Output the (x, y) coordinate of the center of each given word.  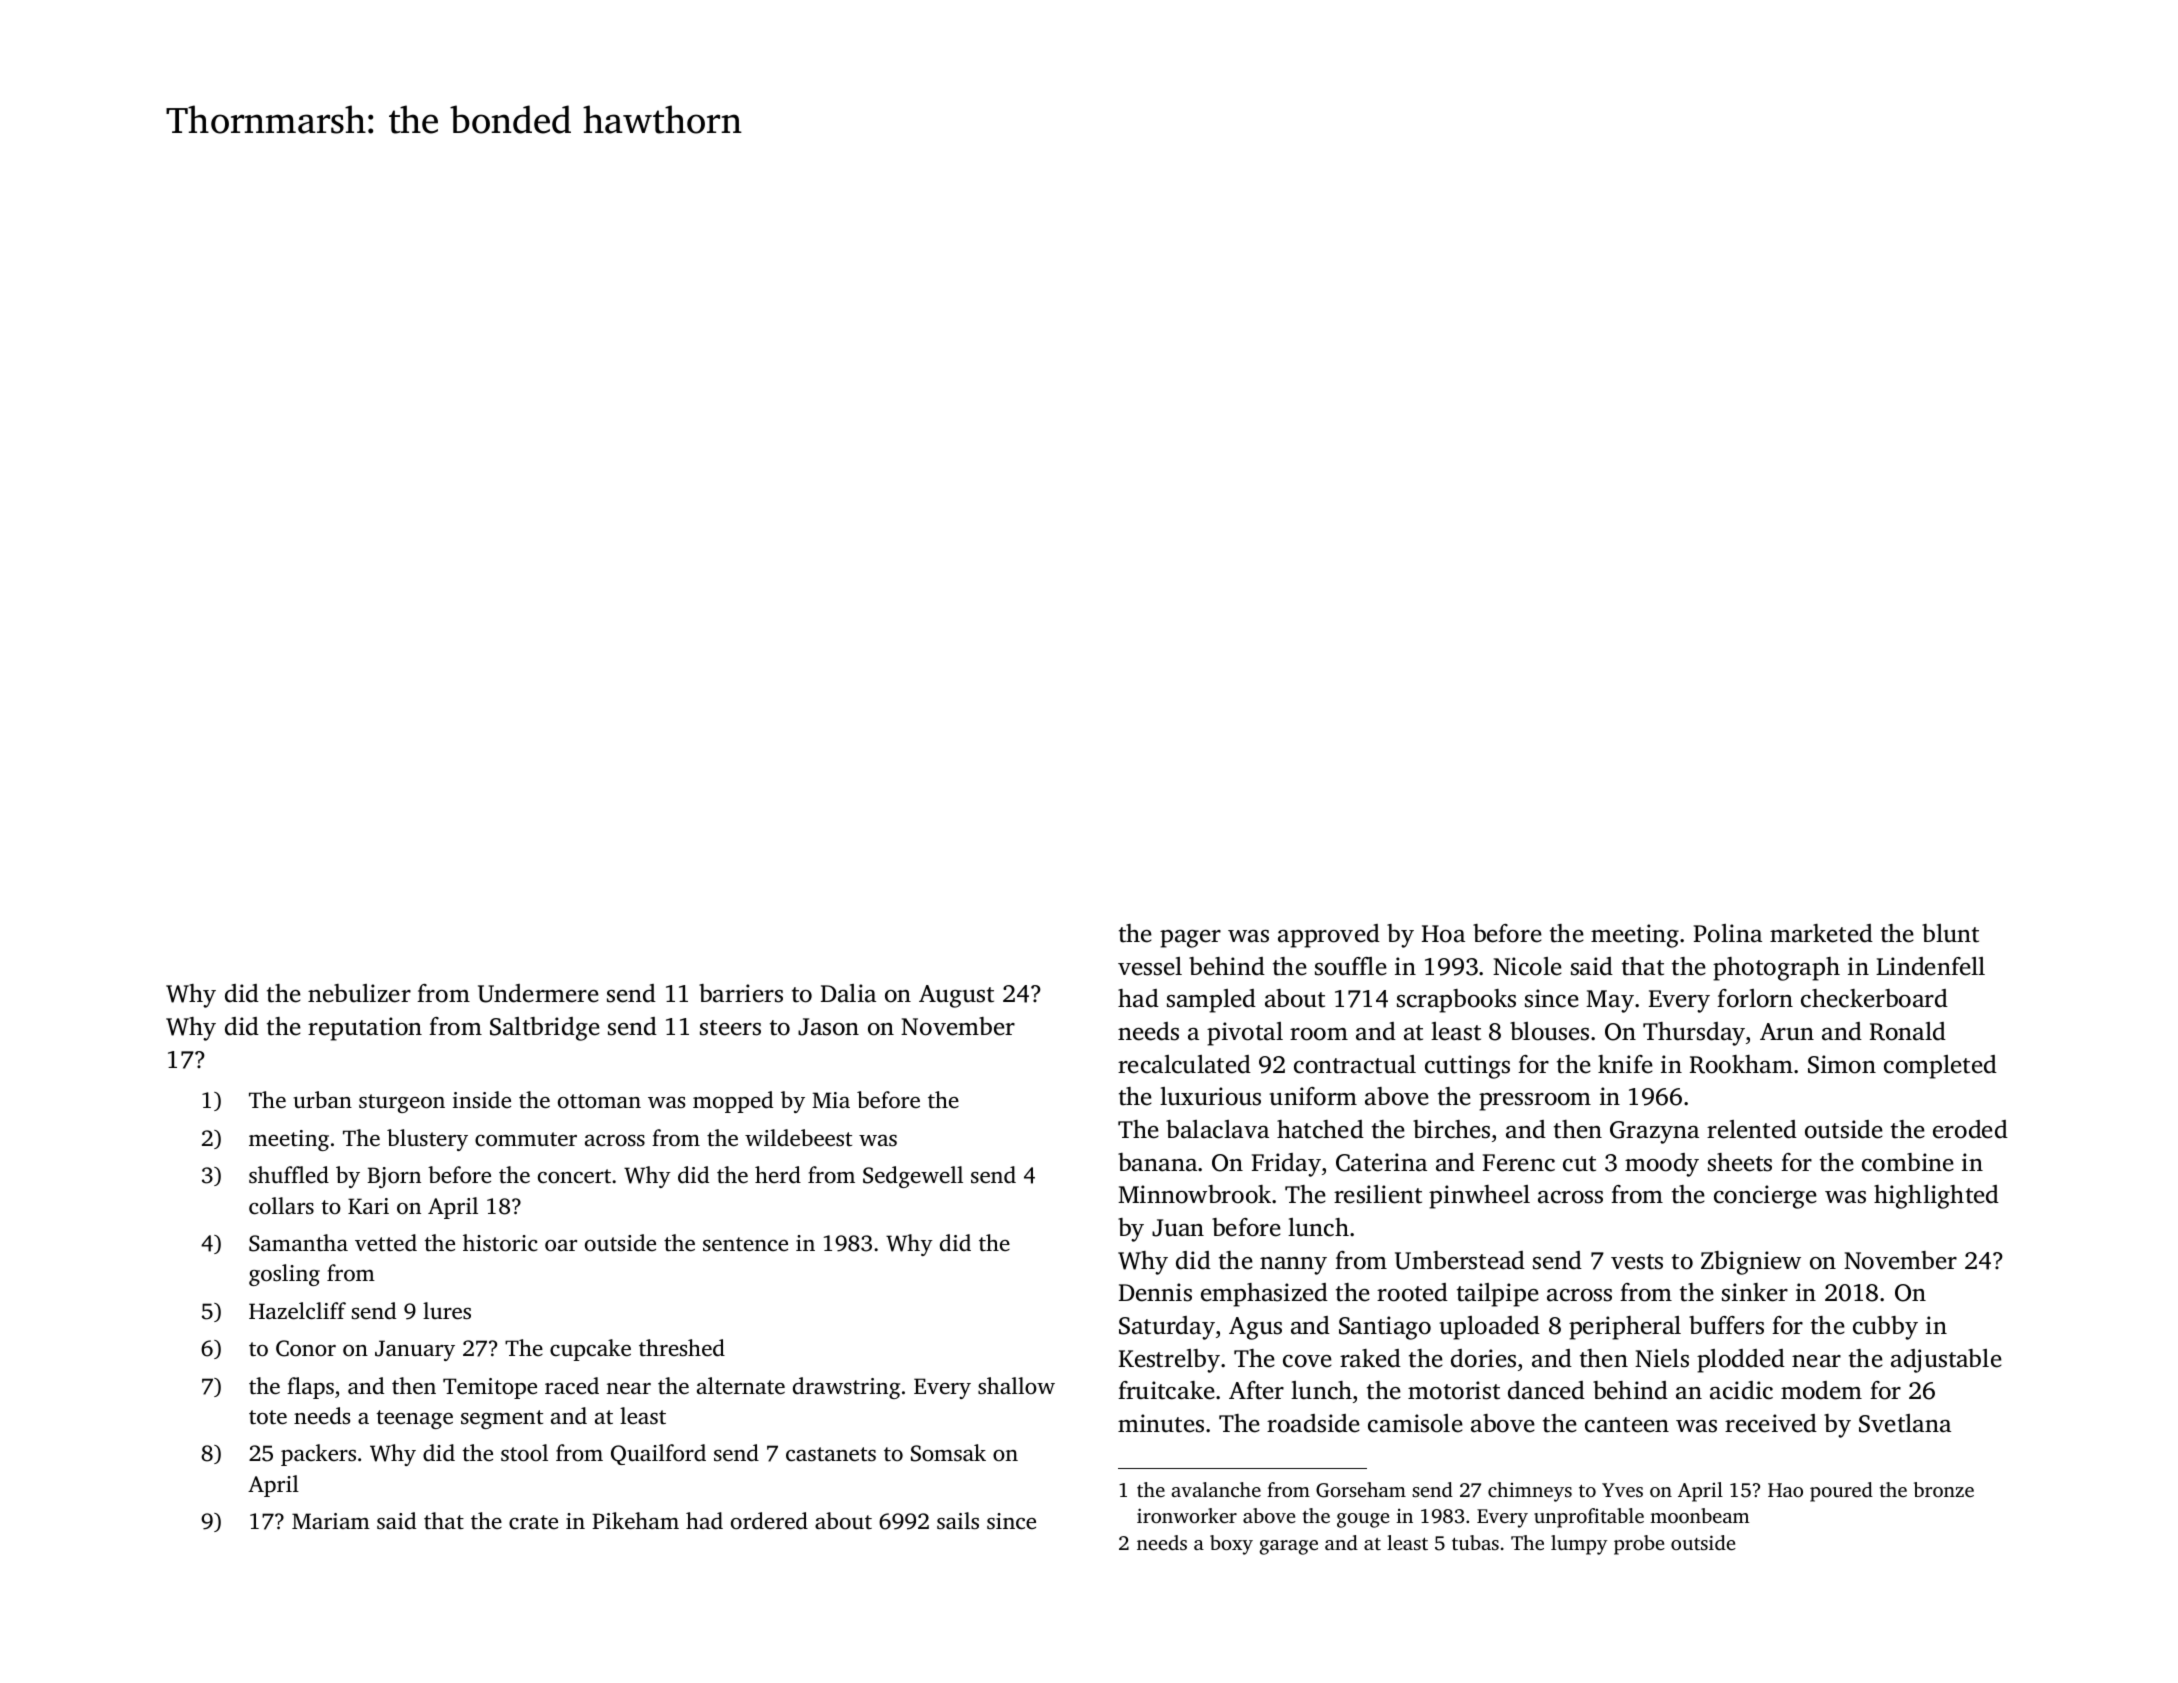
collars (281, 1206)
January (415, 1350)
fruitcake (1166, 1390)
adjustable (1946, 1361)
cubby (1885, 1328)
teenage (414, 1419)
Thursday (1694, 1034)
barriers (741, 993)
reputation (365, 1029)
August (956, 996)
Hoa (1443, 934)
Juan (1178, 1228)
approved (1329, 936)
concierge (1765, 1197)
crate (533, 1522)
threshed (682, 1348)
